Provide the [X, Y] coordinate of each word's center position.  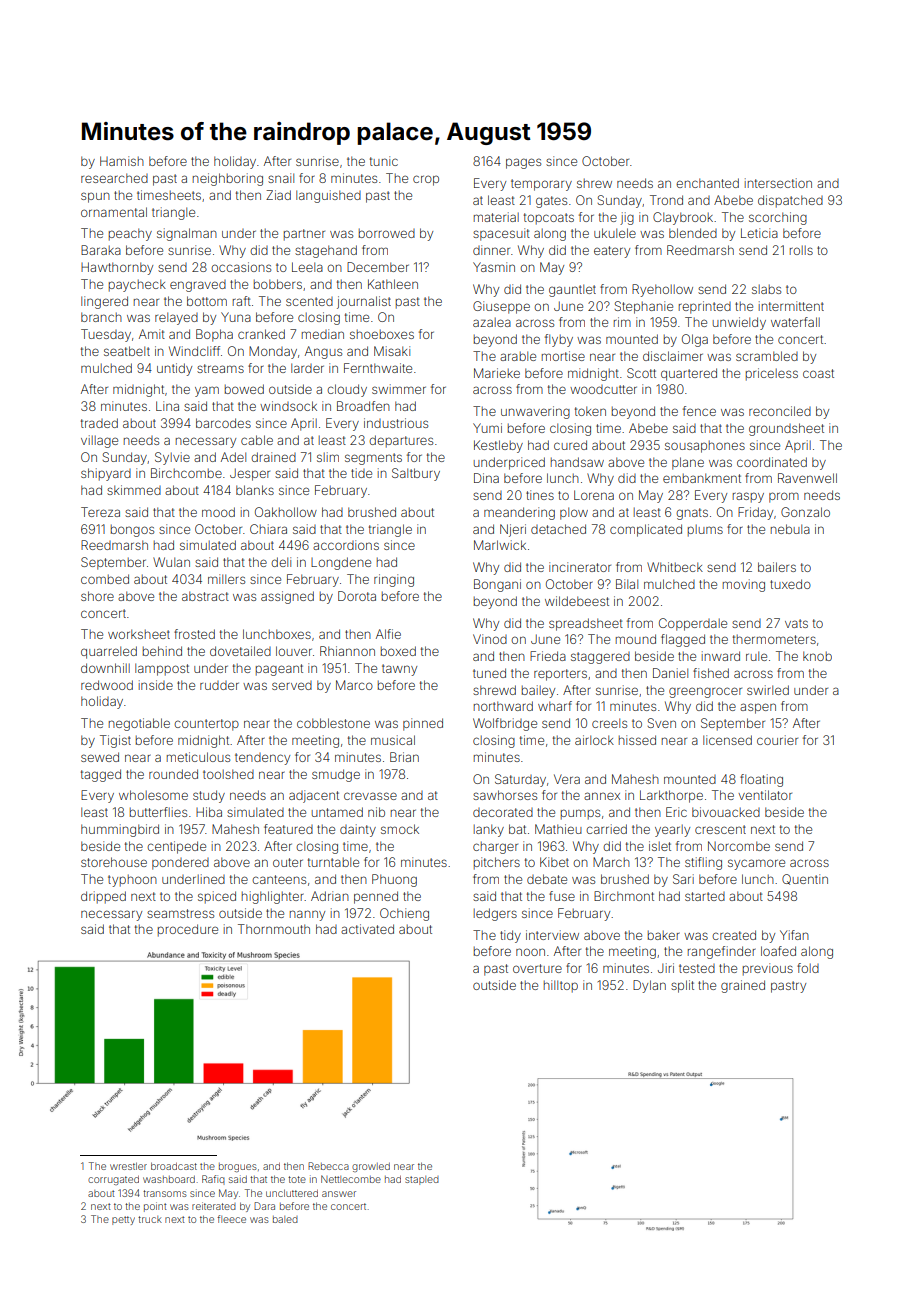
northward [503, 706]
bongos [132, 530]
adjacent [314, 796]
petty [123, 1220]
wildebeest [577, 601]
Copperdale [693, 624]
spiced [217, 897]
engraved [198, 286]
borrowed [387, 233]
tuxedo [790, 584]
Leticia [759, 233]
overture [537, 968]
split [682, 986]
